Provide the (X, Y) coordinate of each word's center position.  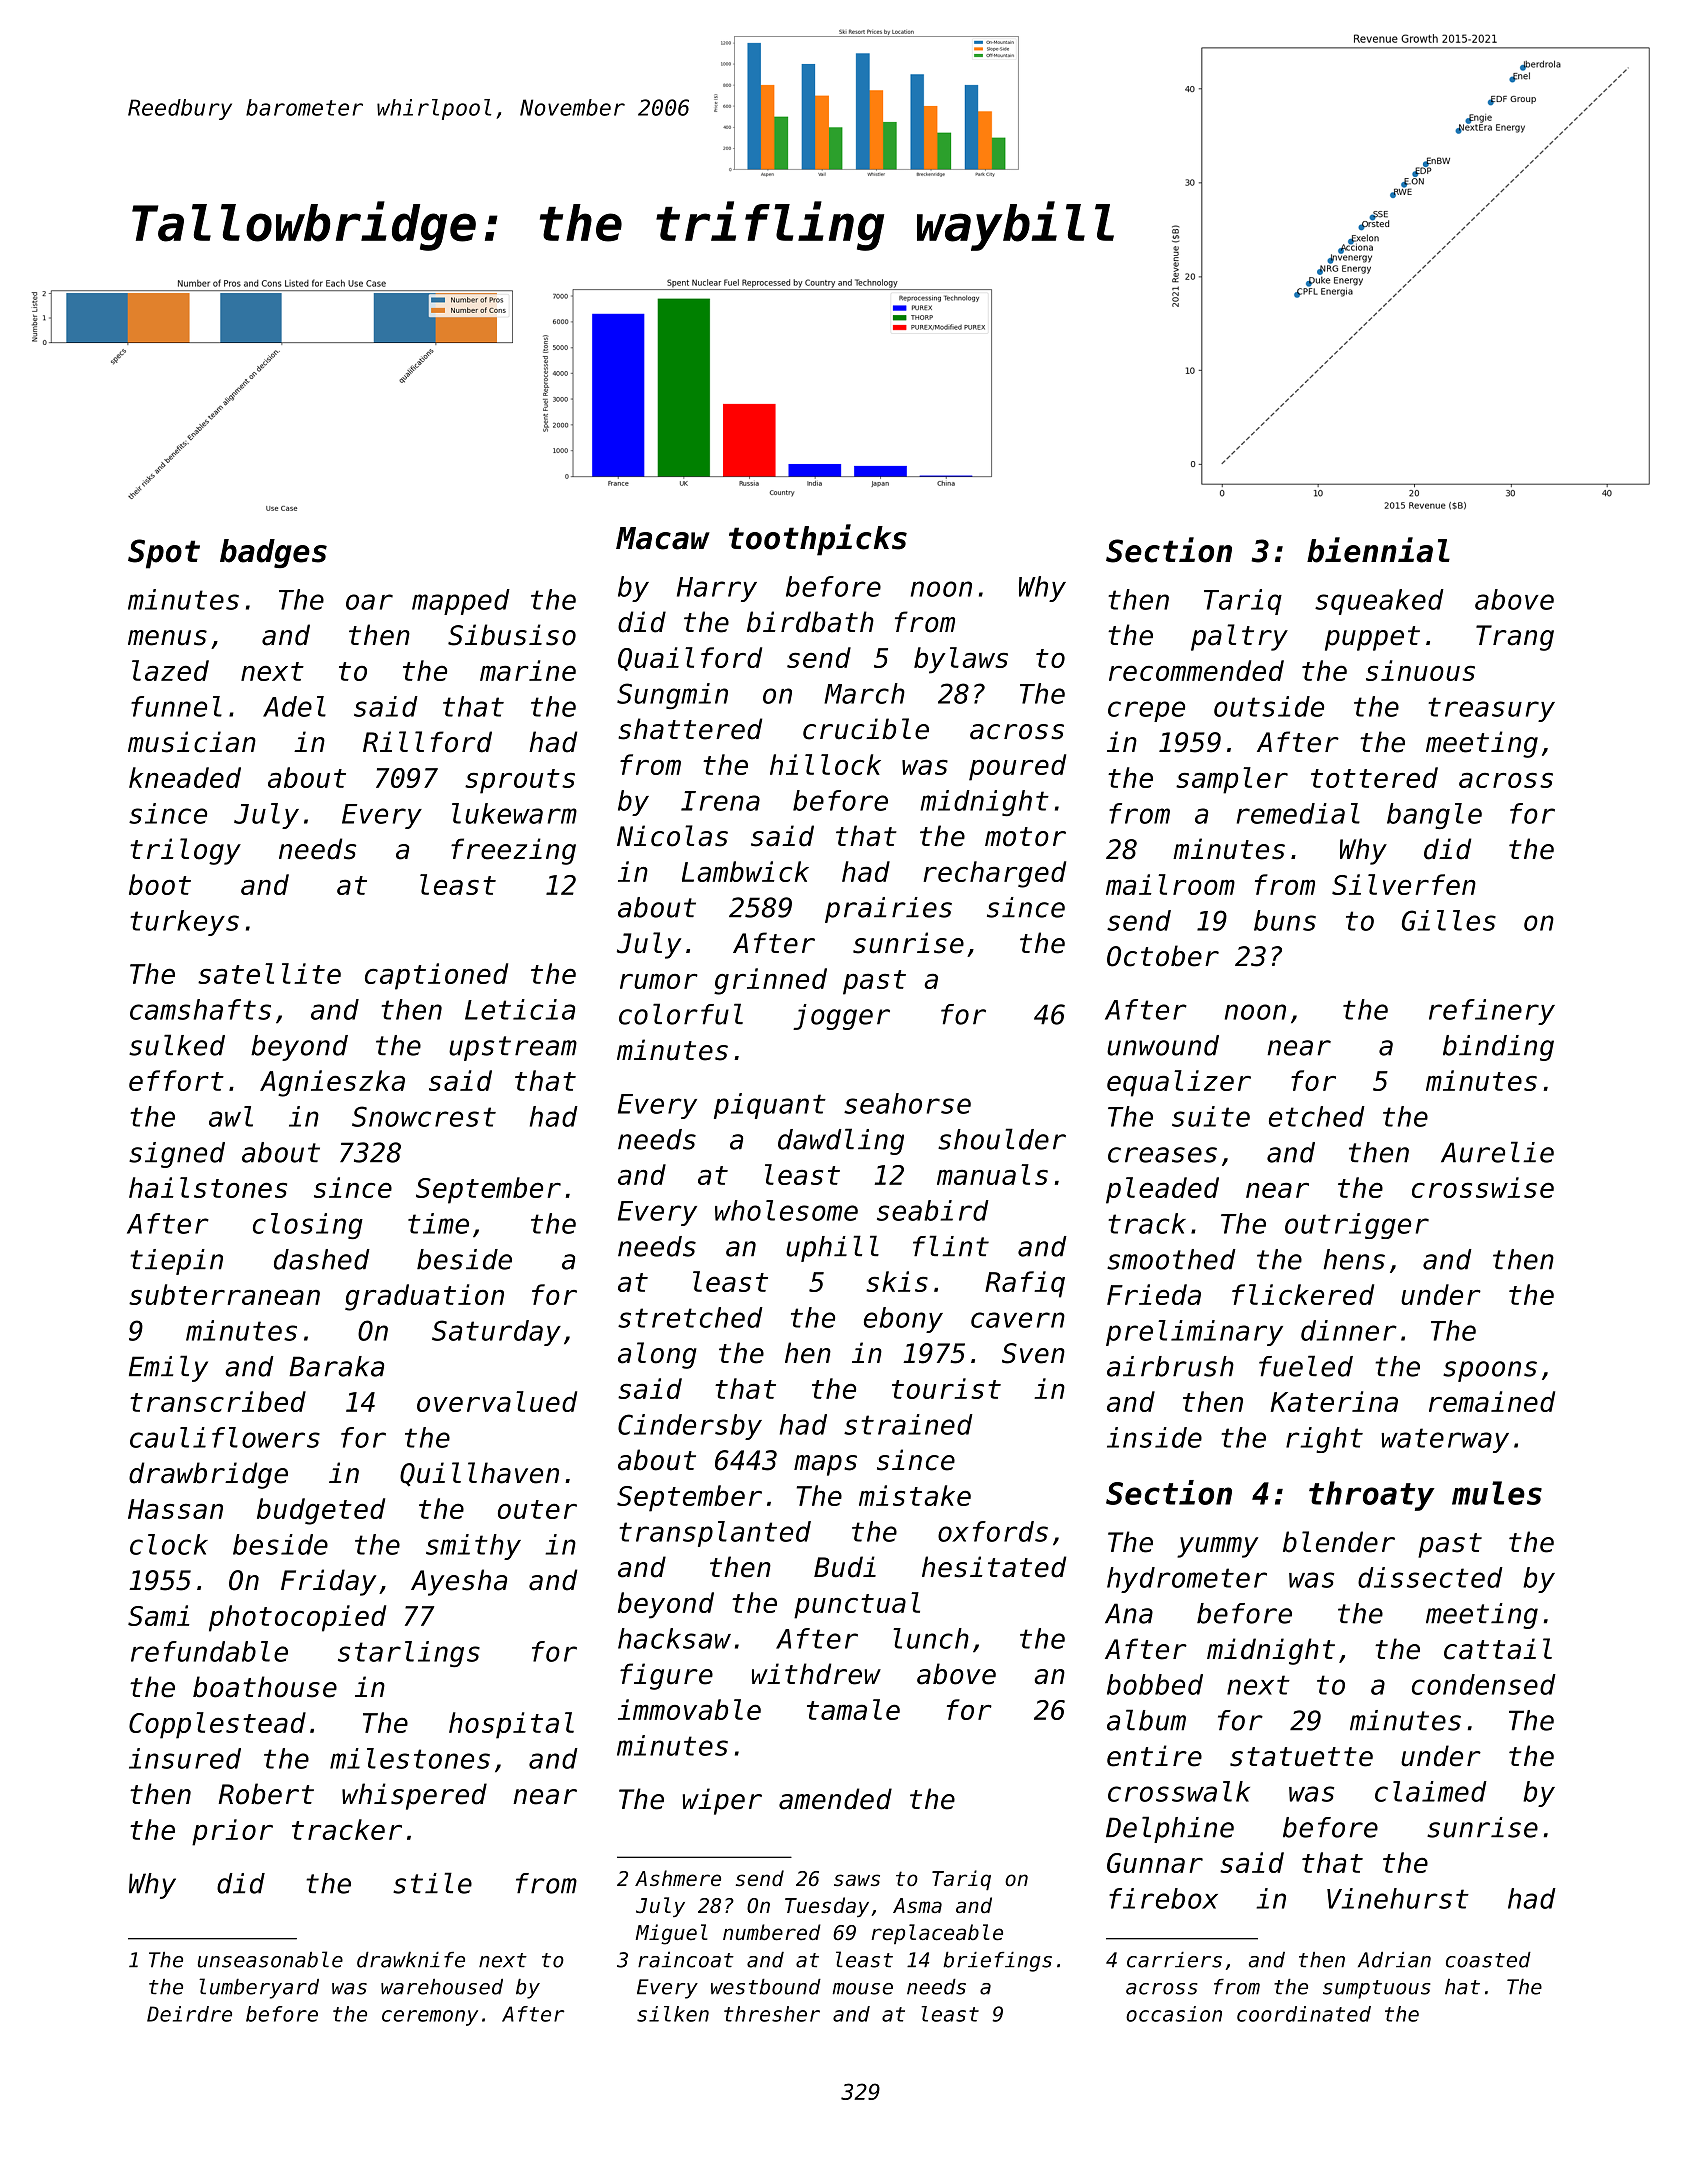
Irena (720, 801)
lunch (931, 1638)
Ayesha (459, 1582)
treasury (1491, 709)
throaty (1372, 1496)
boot (160, 884)
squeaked (1379, 602)
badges (273, 554)
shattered (690, 729)
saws (857, 1880)
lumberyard (259, 1988)
